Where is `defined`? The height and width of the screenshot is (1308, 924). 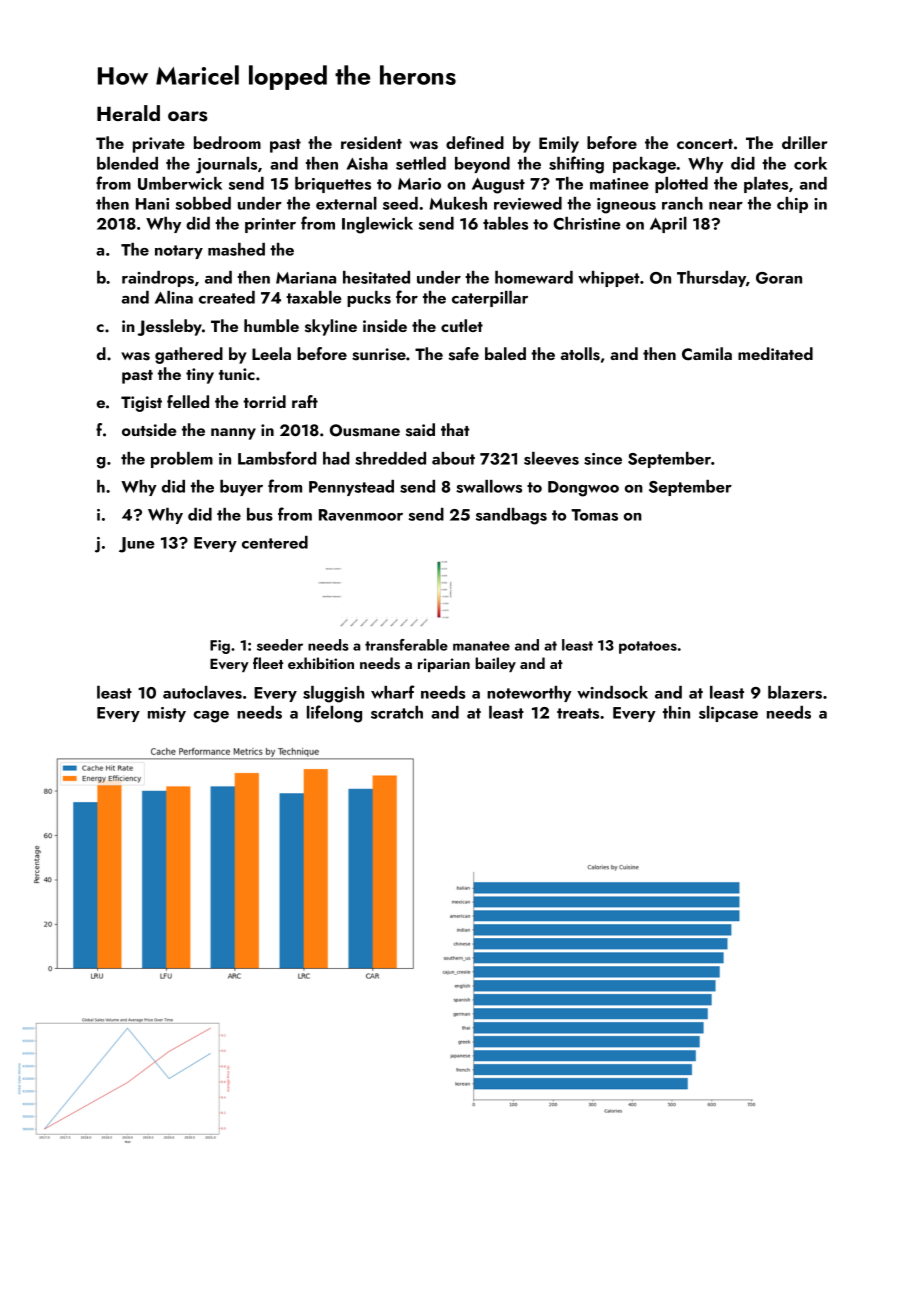
defined is located at coordinates (475, 142).
